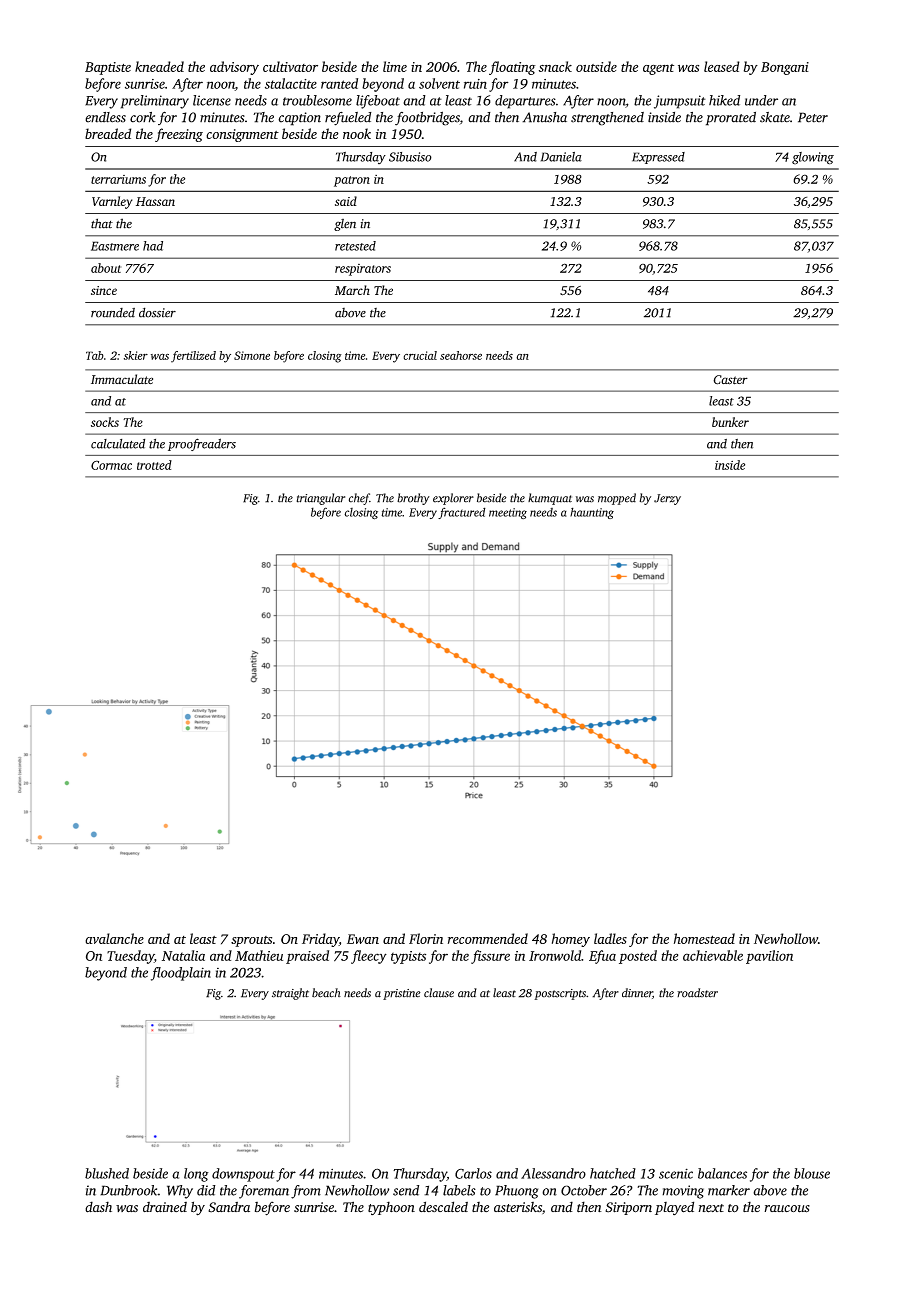 This page has height=1308, width=924. What do you see at coordinates (420, 355) in the page?
I see `crucial` at bounding box center [420, 355].
